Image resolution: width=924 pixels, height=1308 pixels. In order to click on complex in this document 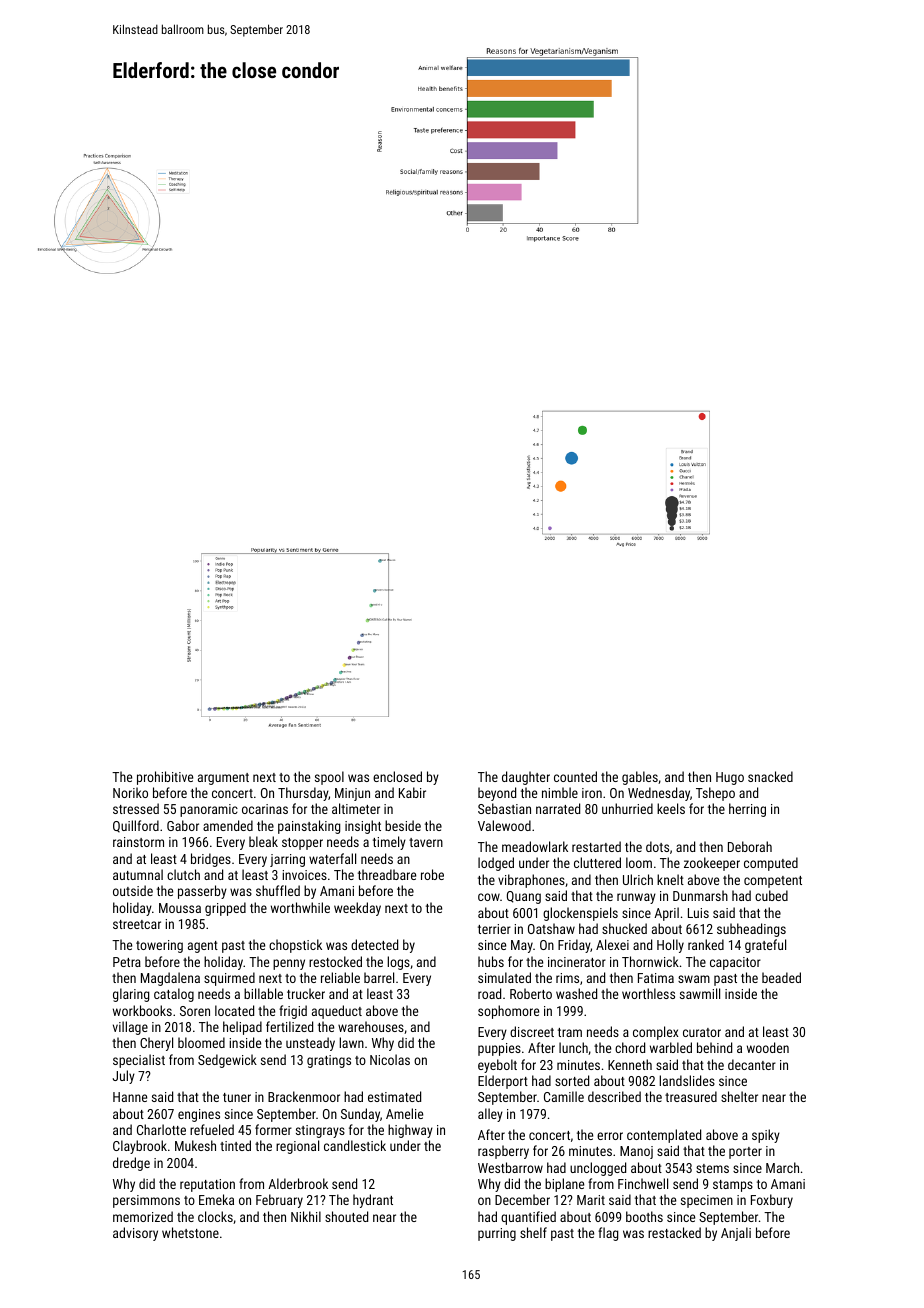, I will do `click(655, 1033)`.
